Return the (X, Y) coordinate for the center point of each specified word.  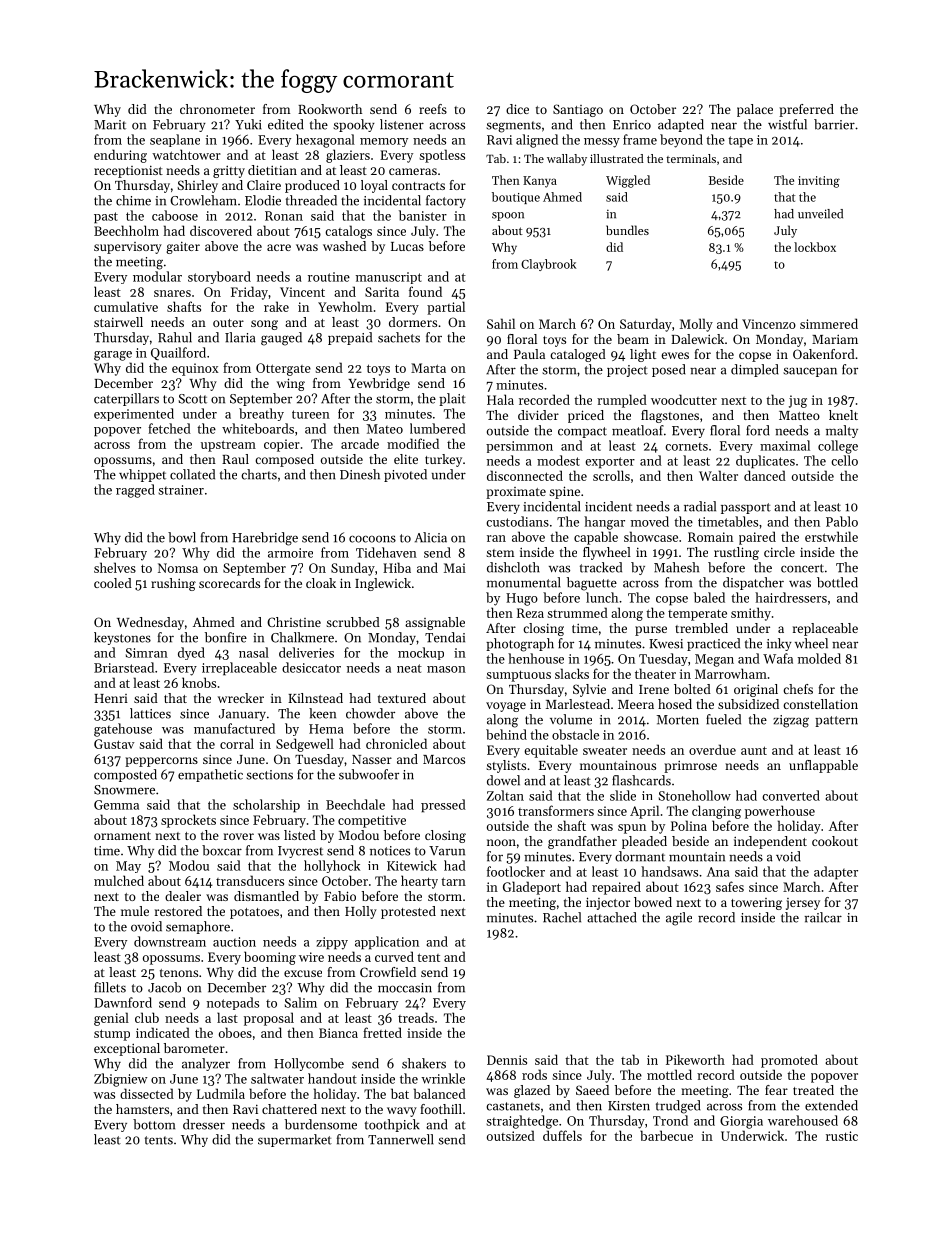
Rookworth (330, 109)
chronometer (217, 109)
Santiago (578, 110)
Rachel (562, 917)
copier (282, 445)
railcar (823, 917)
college (838, 447)
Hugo (522, 599)
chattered (289, 1109)
